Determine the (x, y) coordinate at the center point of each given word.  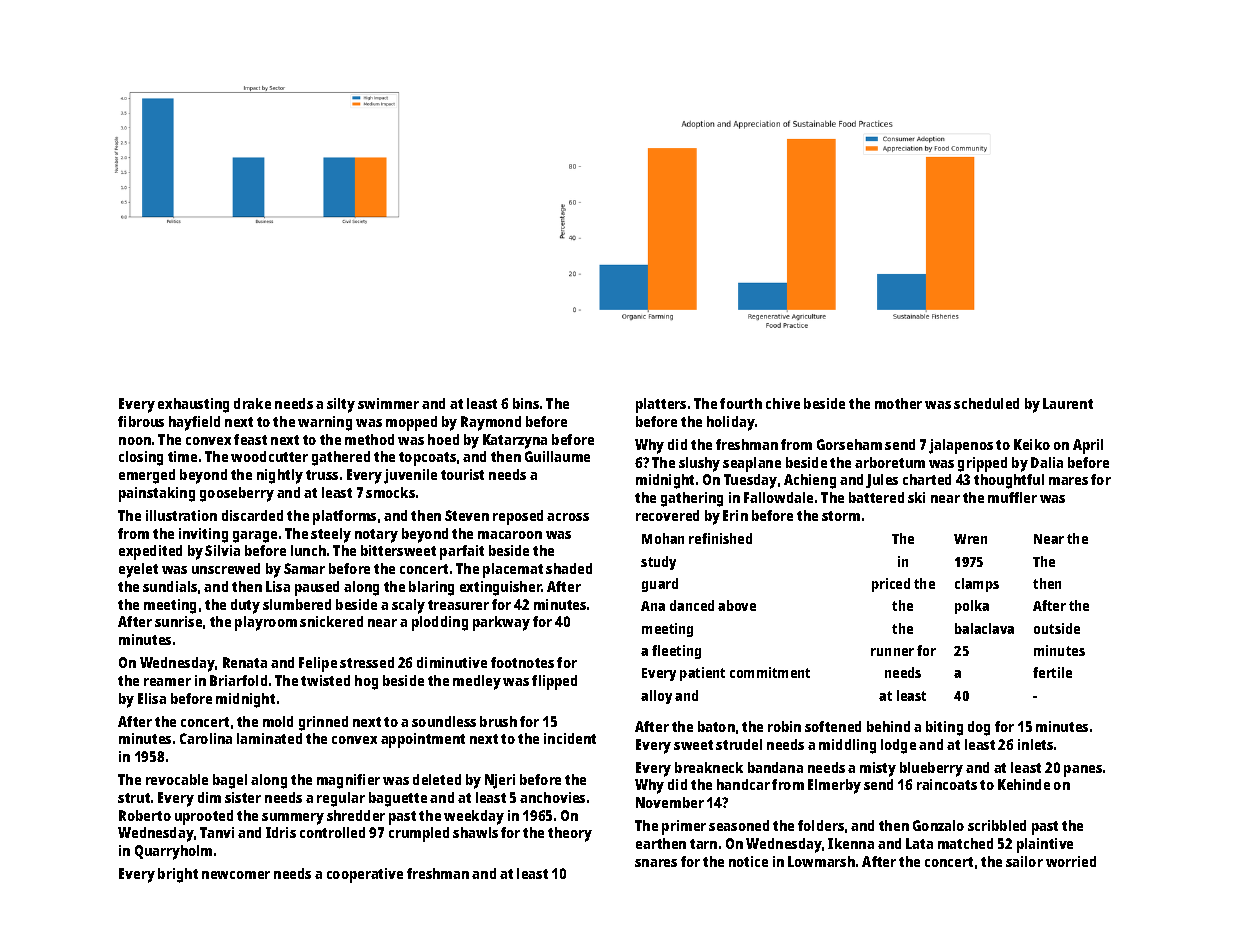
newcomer (236, 875)
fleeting (676, 652)
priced (891, 585)
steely (331, 535)
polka (972, 607)
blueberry (931, 769)
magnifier (348, 781)
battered (876, 497)
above (737, 605)
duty (245, 606)
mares (1068, 481)
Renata (245, 662)
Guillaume (557, 456)
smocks (390, 492)
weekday (474, 817)
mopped (411, 423)
